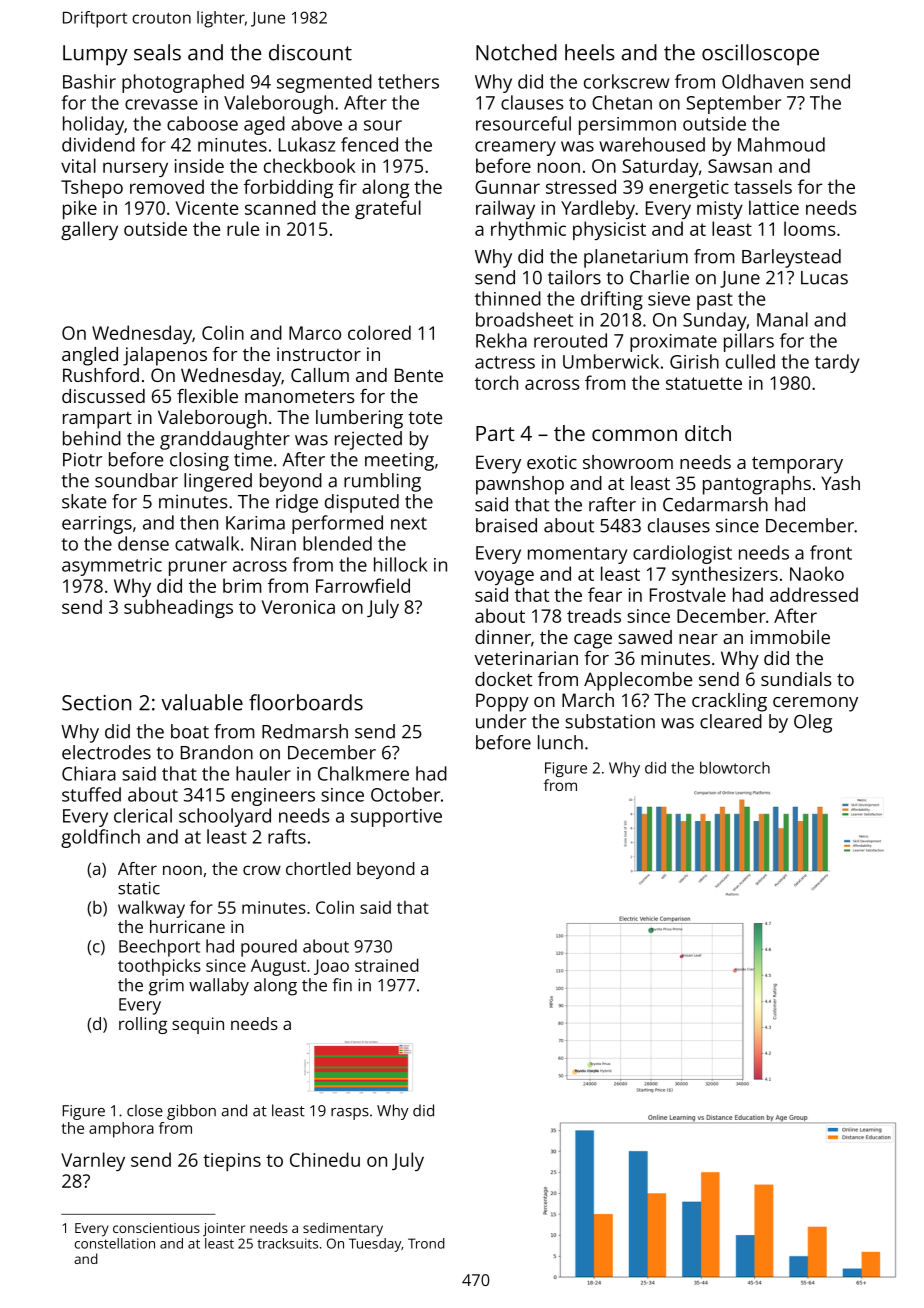  What do you see at coordinates (809, 228) in the page?
I see `looms` at bounding box center [809, 228].
